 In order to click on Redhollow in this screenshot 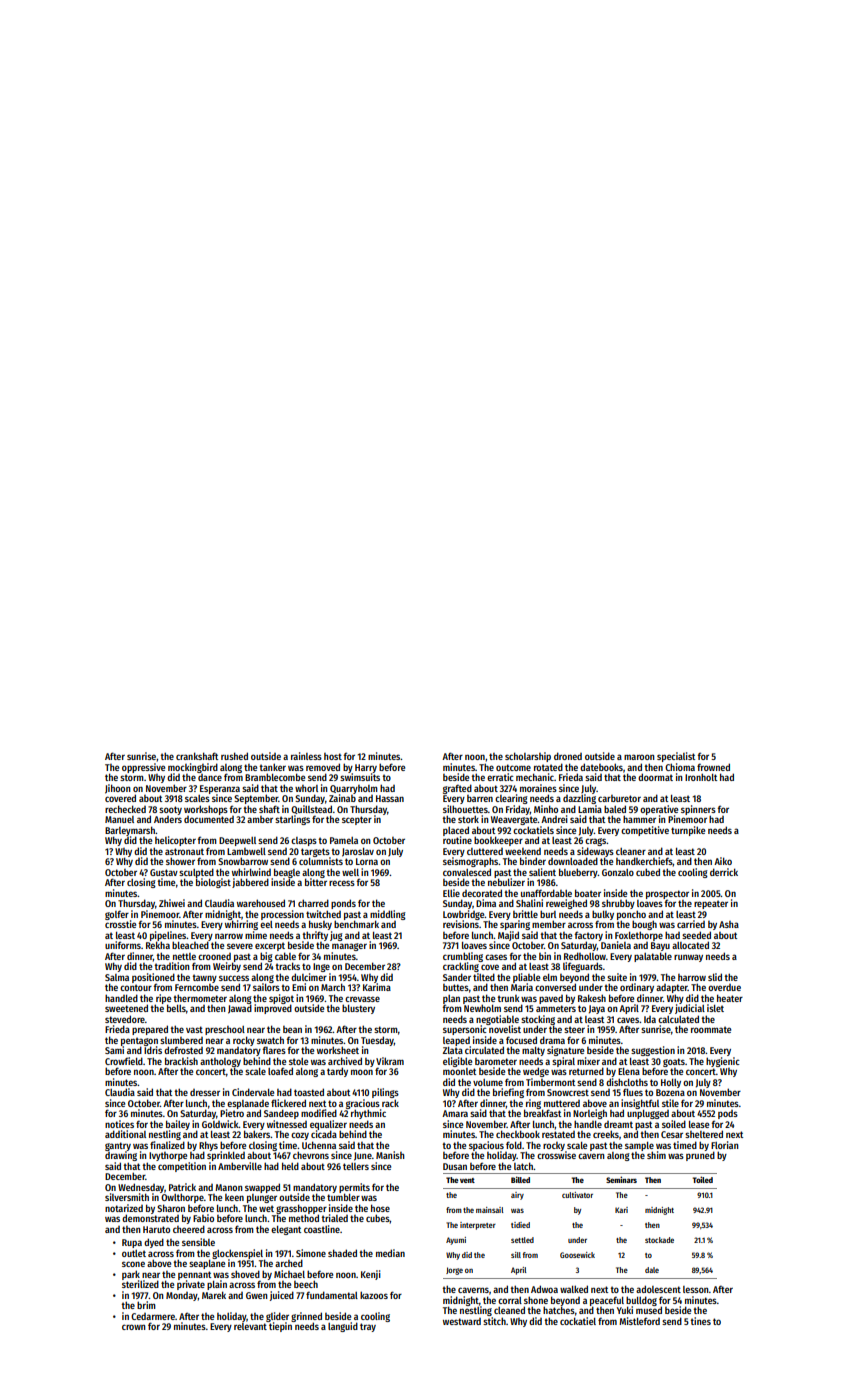, I will do `click(585, 956)`.
